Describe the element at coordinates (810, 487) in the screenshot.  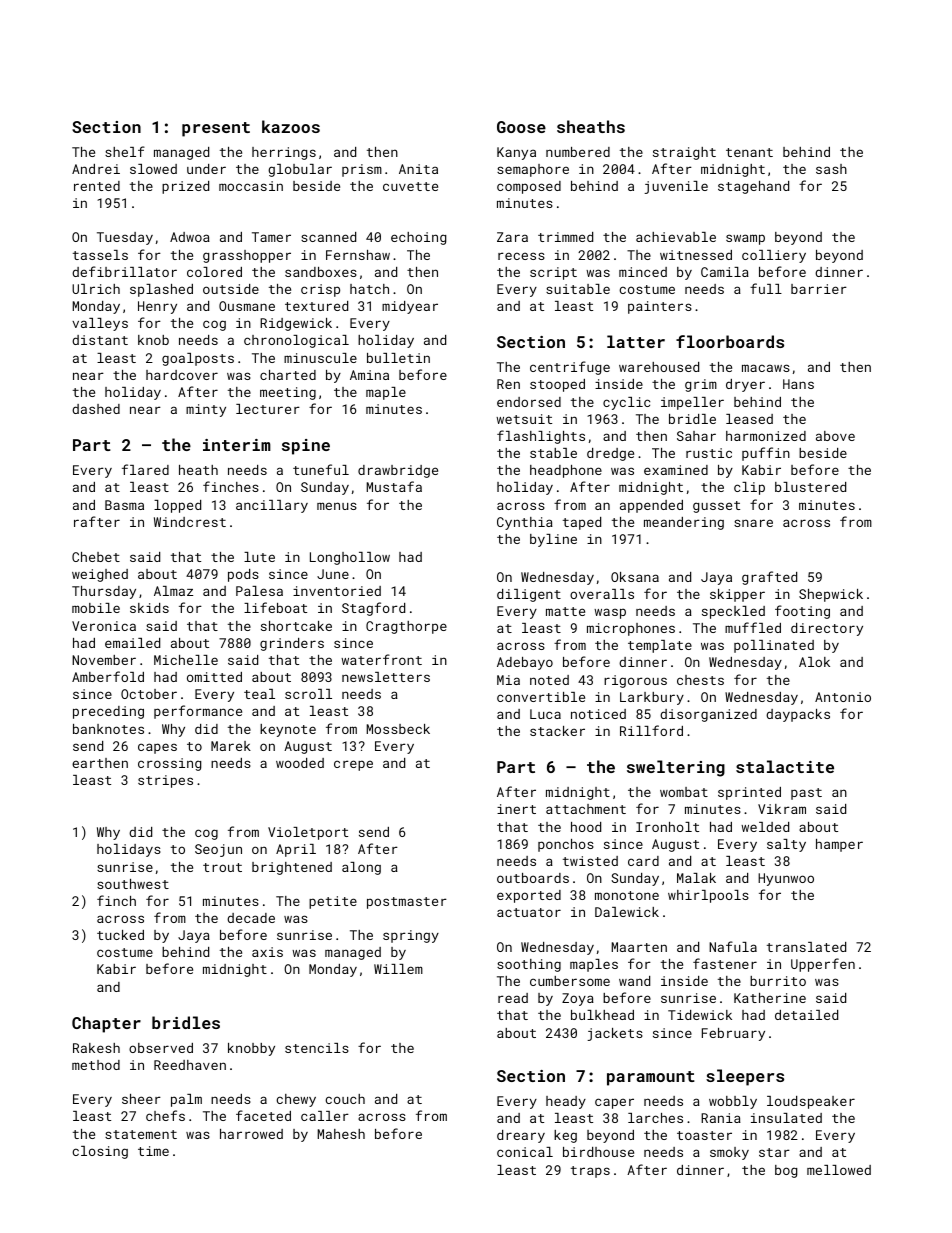
I see `blustered` at that location.
